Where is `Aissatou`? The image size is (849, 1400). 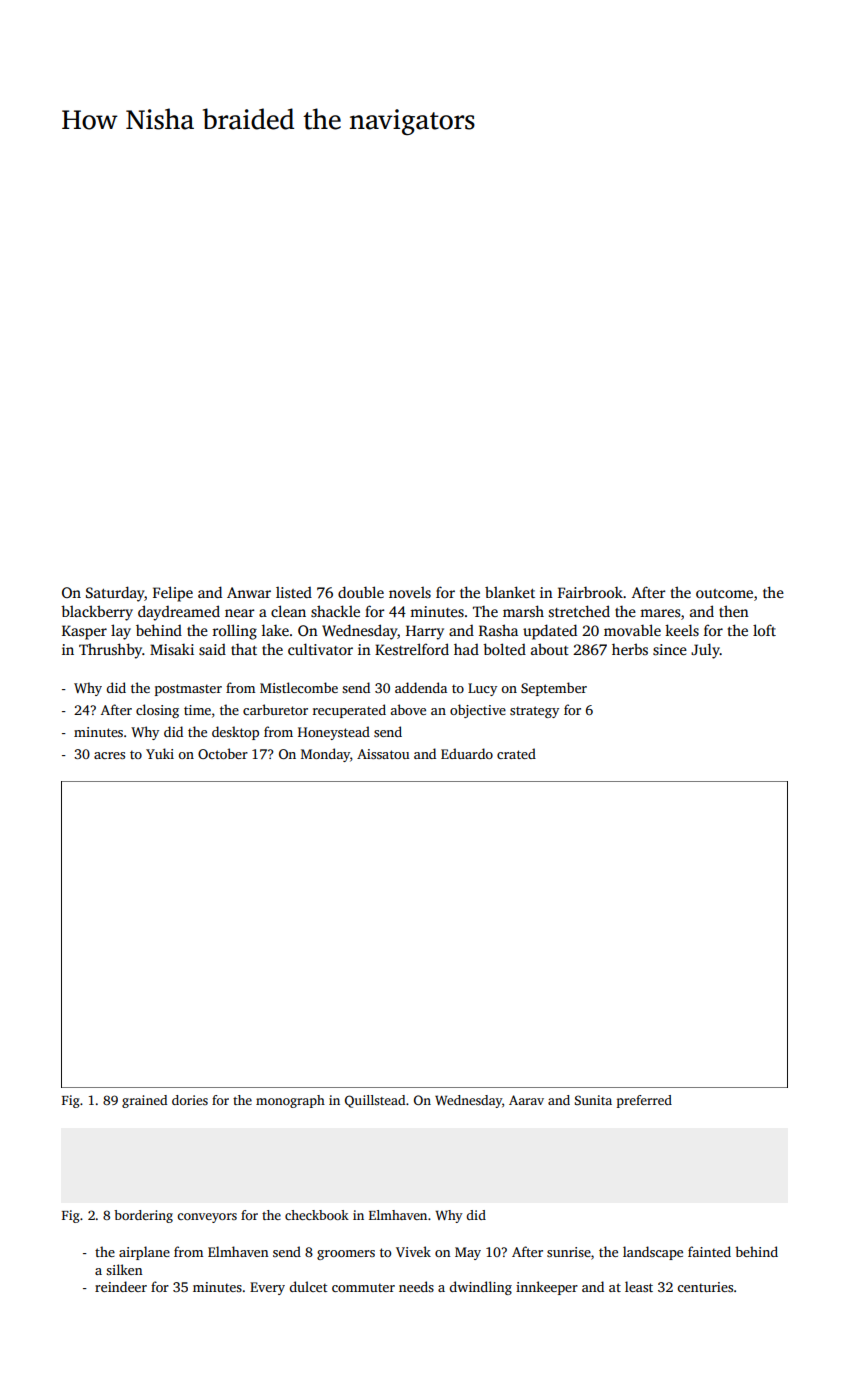
Aissatou is located at coordinates (383, 754).
